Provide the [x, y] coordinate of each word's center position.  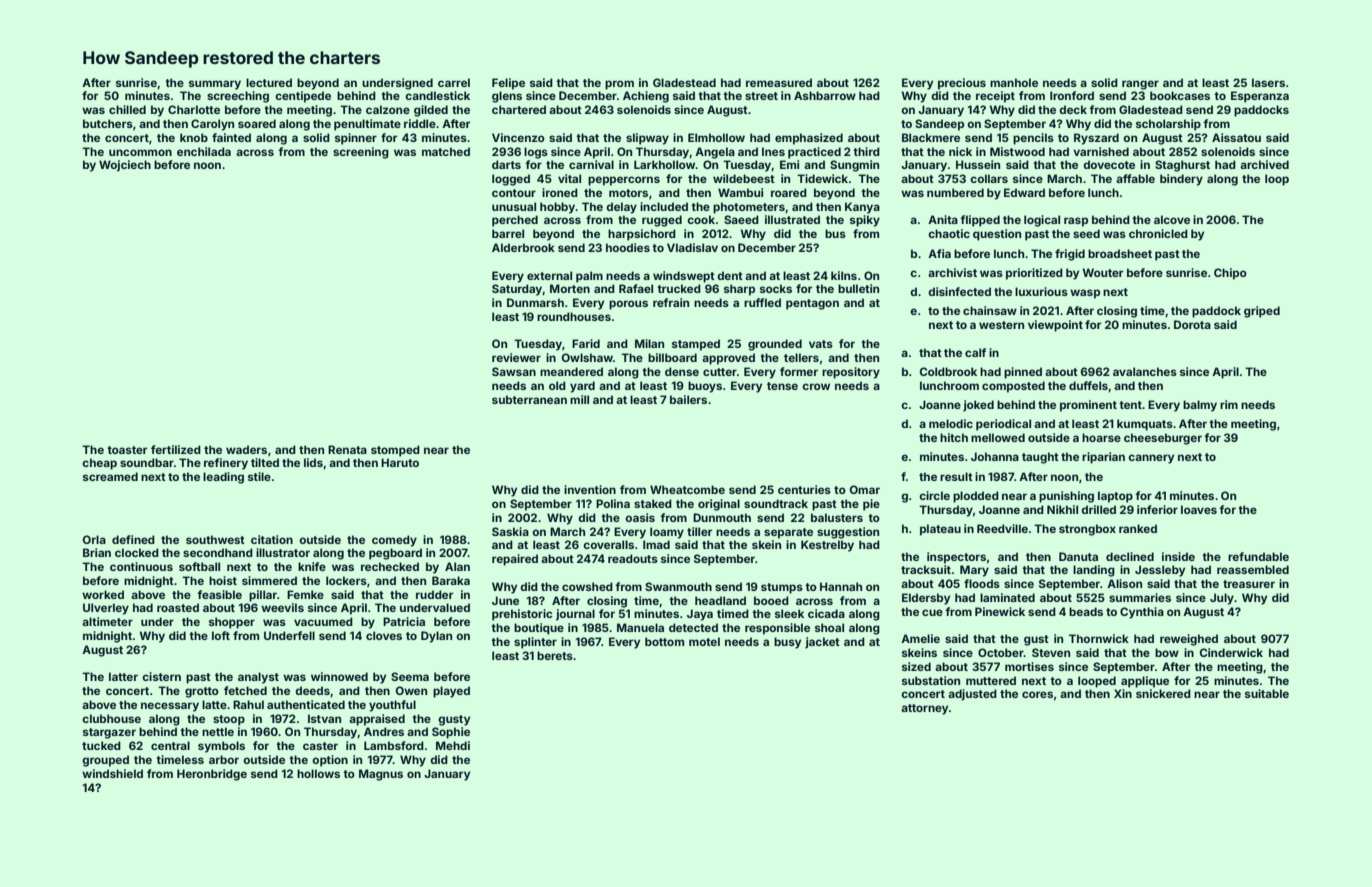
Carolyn [212, 125]
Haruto [400, 462]
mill [579, 399]
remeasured [779, 82]
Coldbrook [948, 371]
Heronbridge [212, 775]
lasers [1268, 82]
